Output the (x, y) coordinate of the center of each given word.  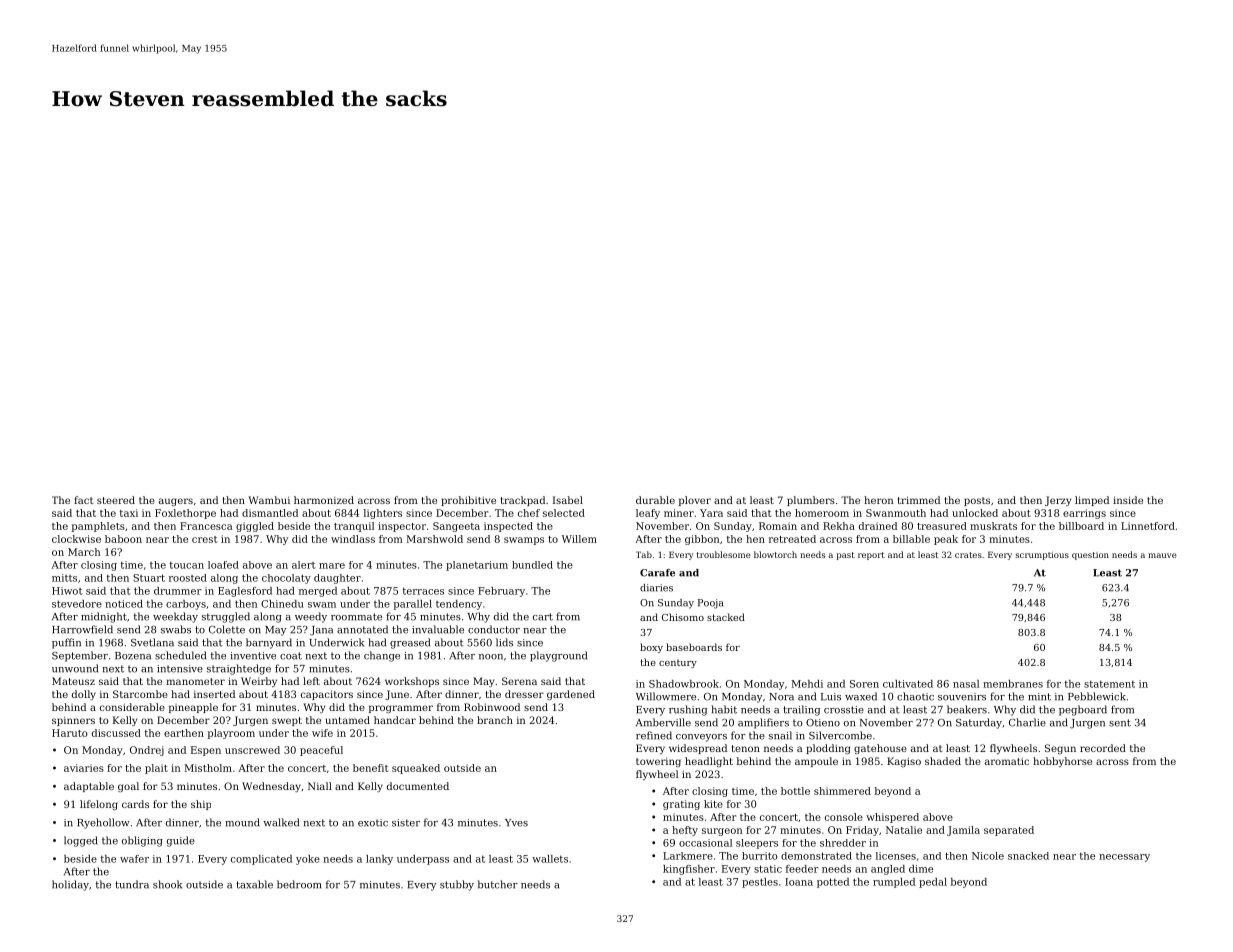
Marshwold (434, 539)
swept (287, 721)
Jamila (963, 831)
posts (977, 501)
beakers (967, 709)
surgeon (722, 832)
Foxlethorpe (185, 514)
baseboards (694, 647)
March (84, 552)
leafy (648, 514)
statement (1109, 684)
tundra (132, 884)
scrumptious (1042, 556)
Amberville (663, 722)
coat (291, 656)
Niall (320, 786)
